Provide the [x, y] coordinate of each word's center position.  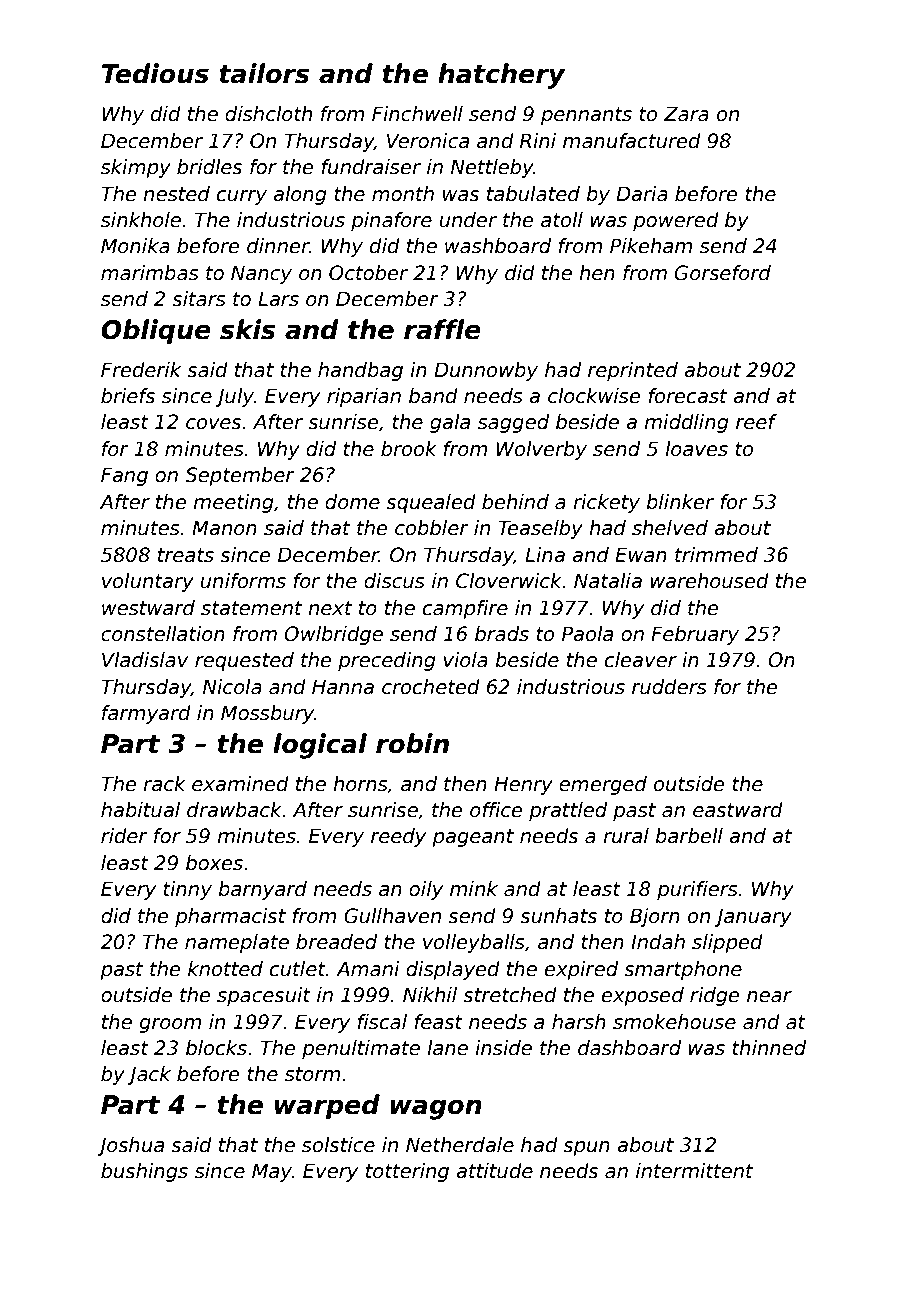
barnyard [262, 890]
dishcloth [268, 114]
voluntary [148, 582]
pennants [586, 116]
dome [352, 502]
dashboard [629, 1048]
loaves [696, 449]
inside [503, 1048]
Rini [538, 140]
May [272, 1172]
